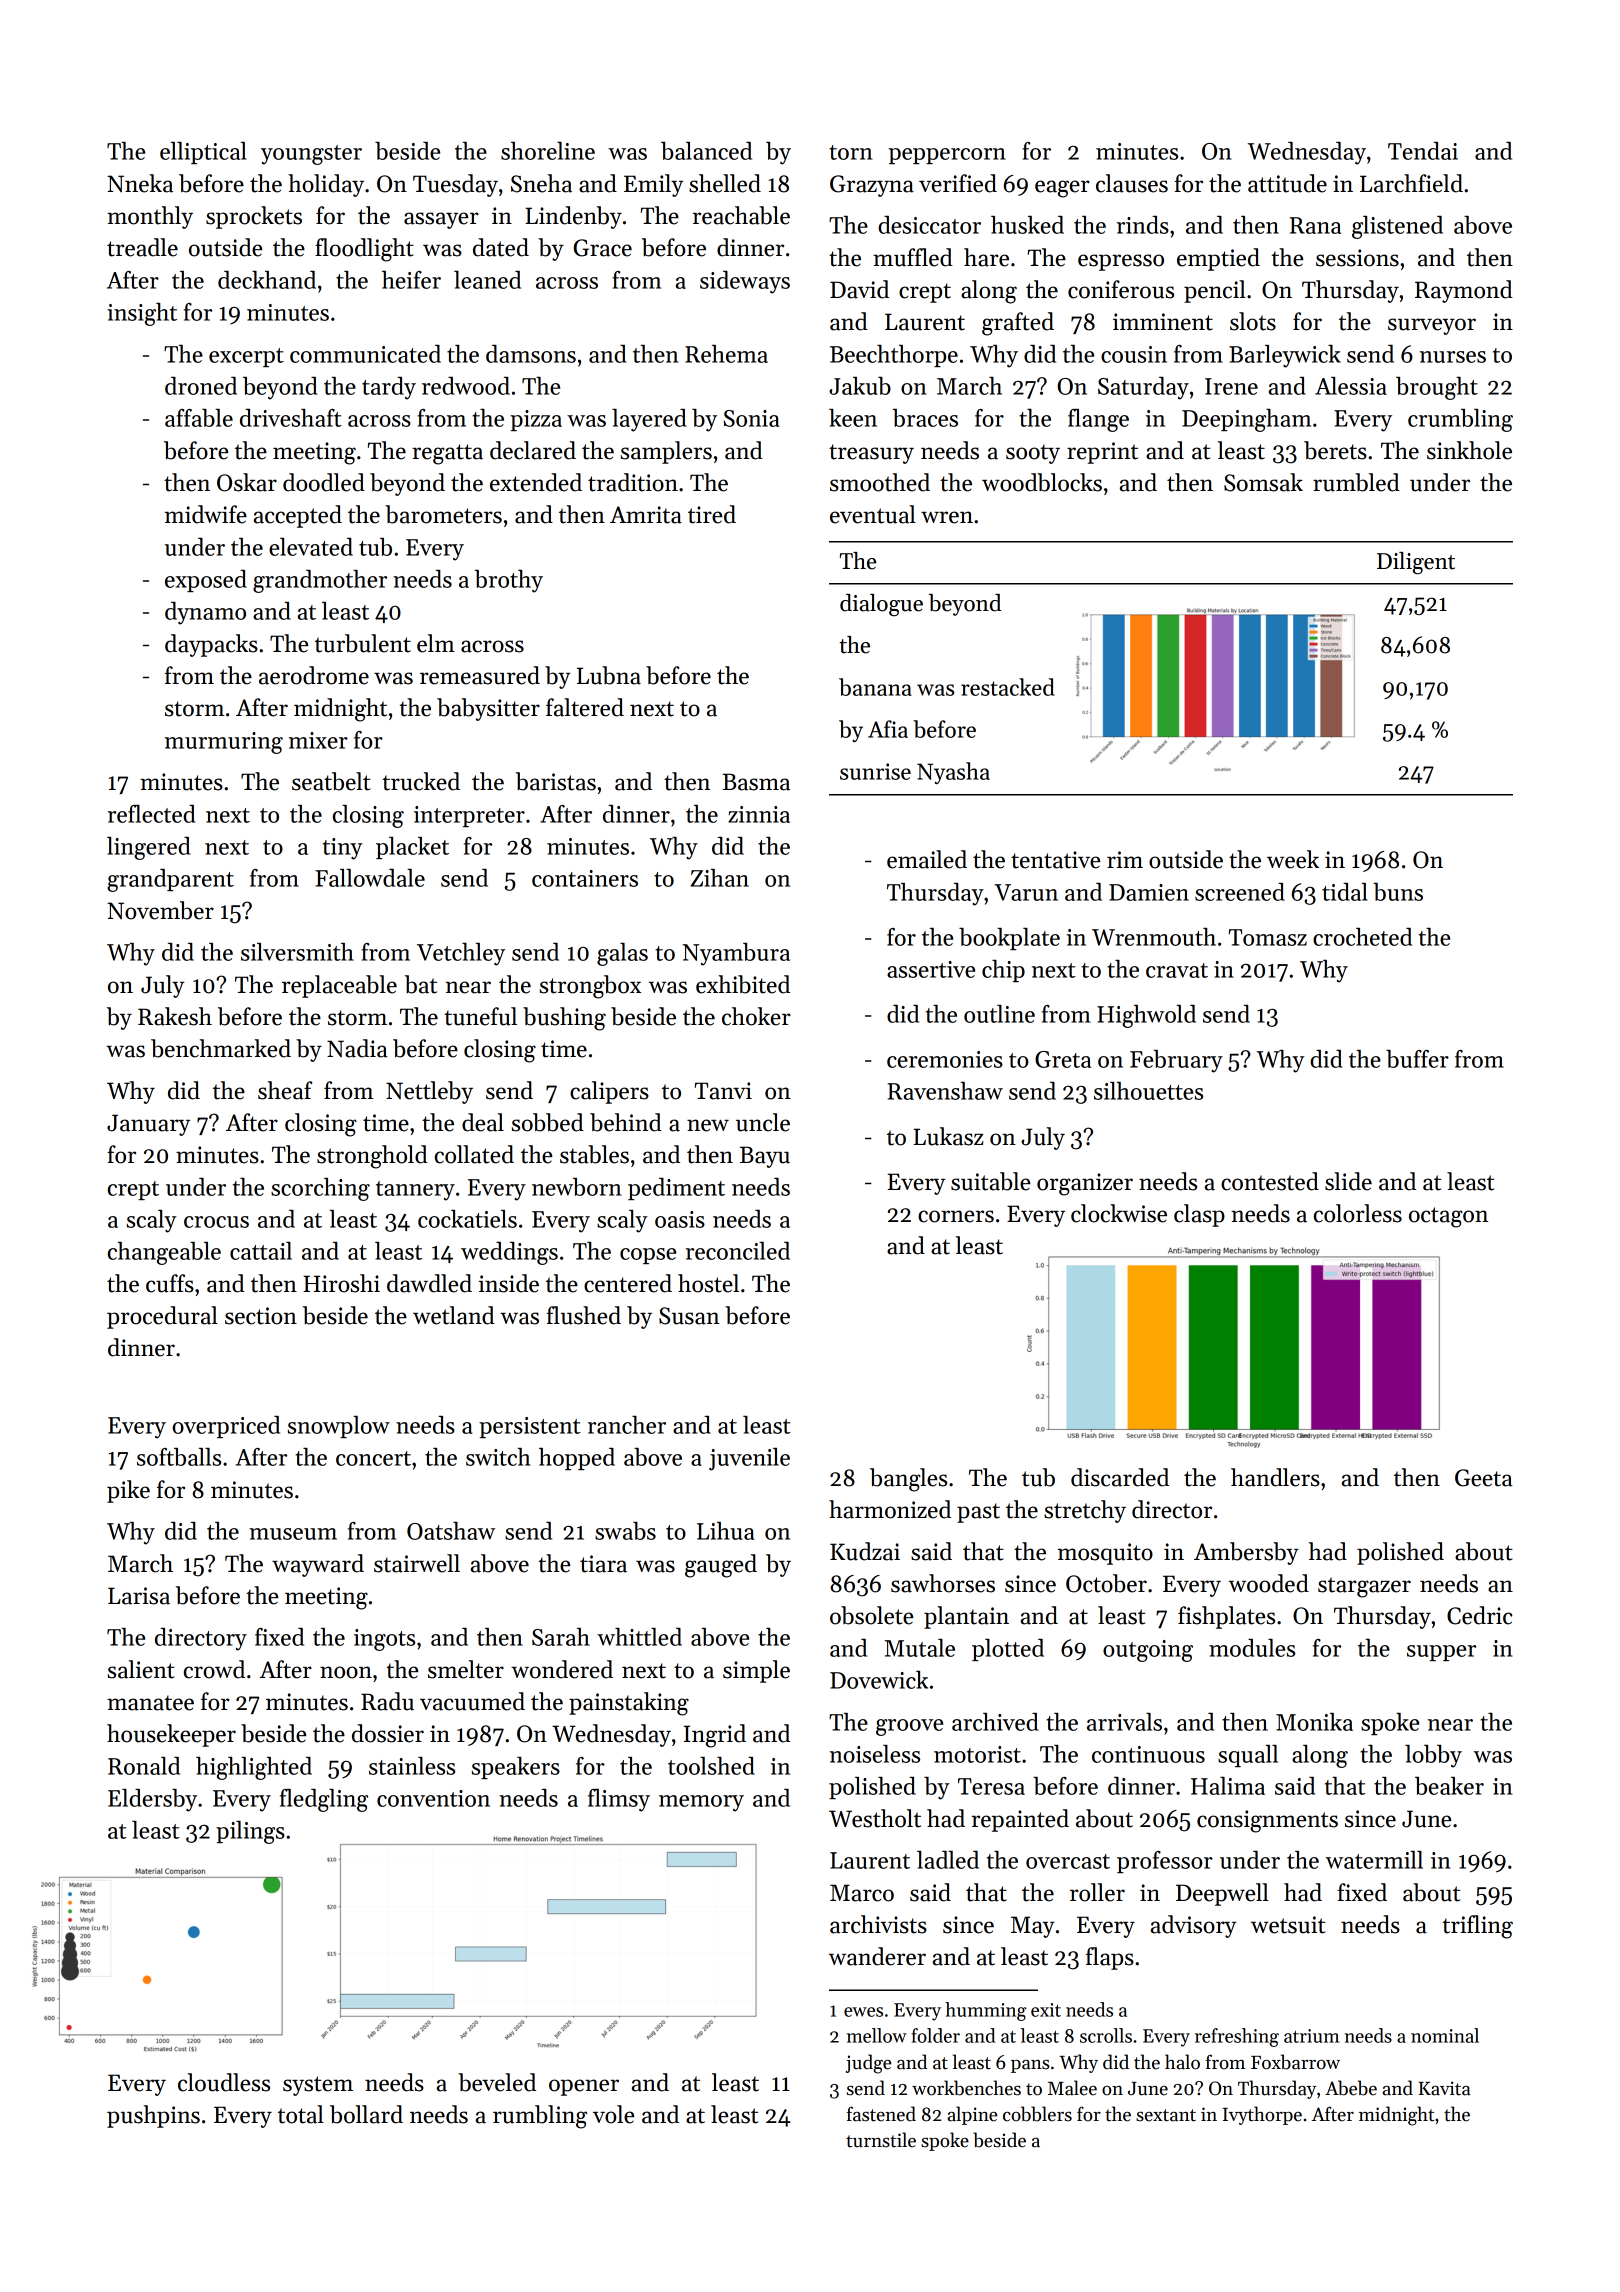  What do you see at coordinates (1423, 151) in the document?
I see `Tendai` at bounding box center [1423, 151].
